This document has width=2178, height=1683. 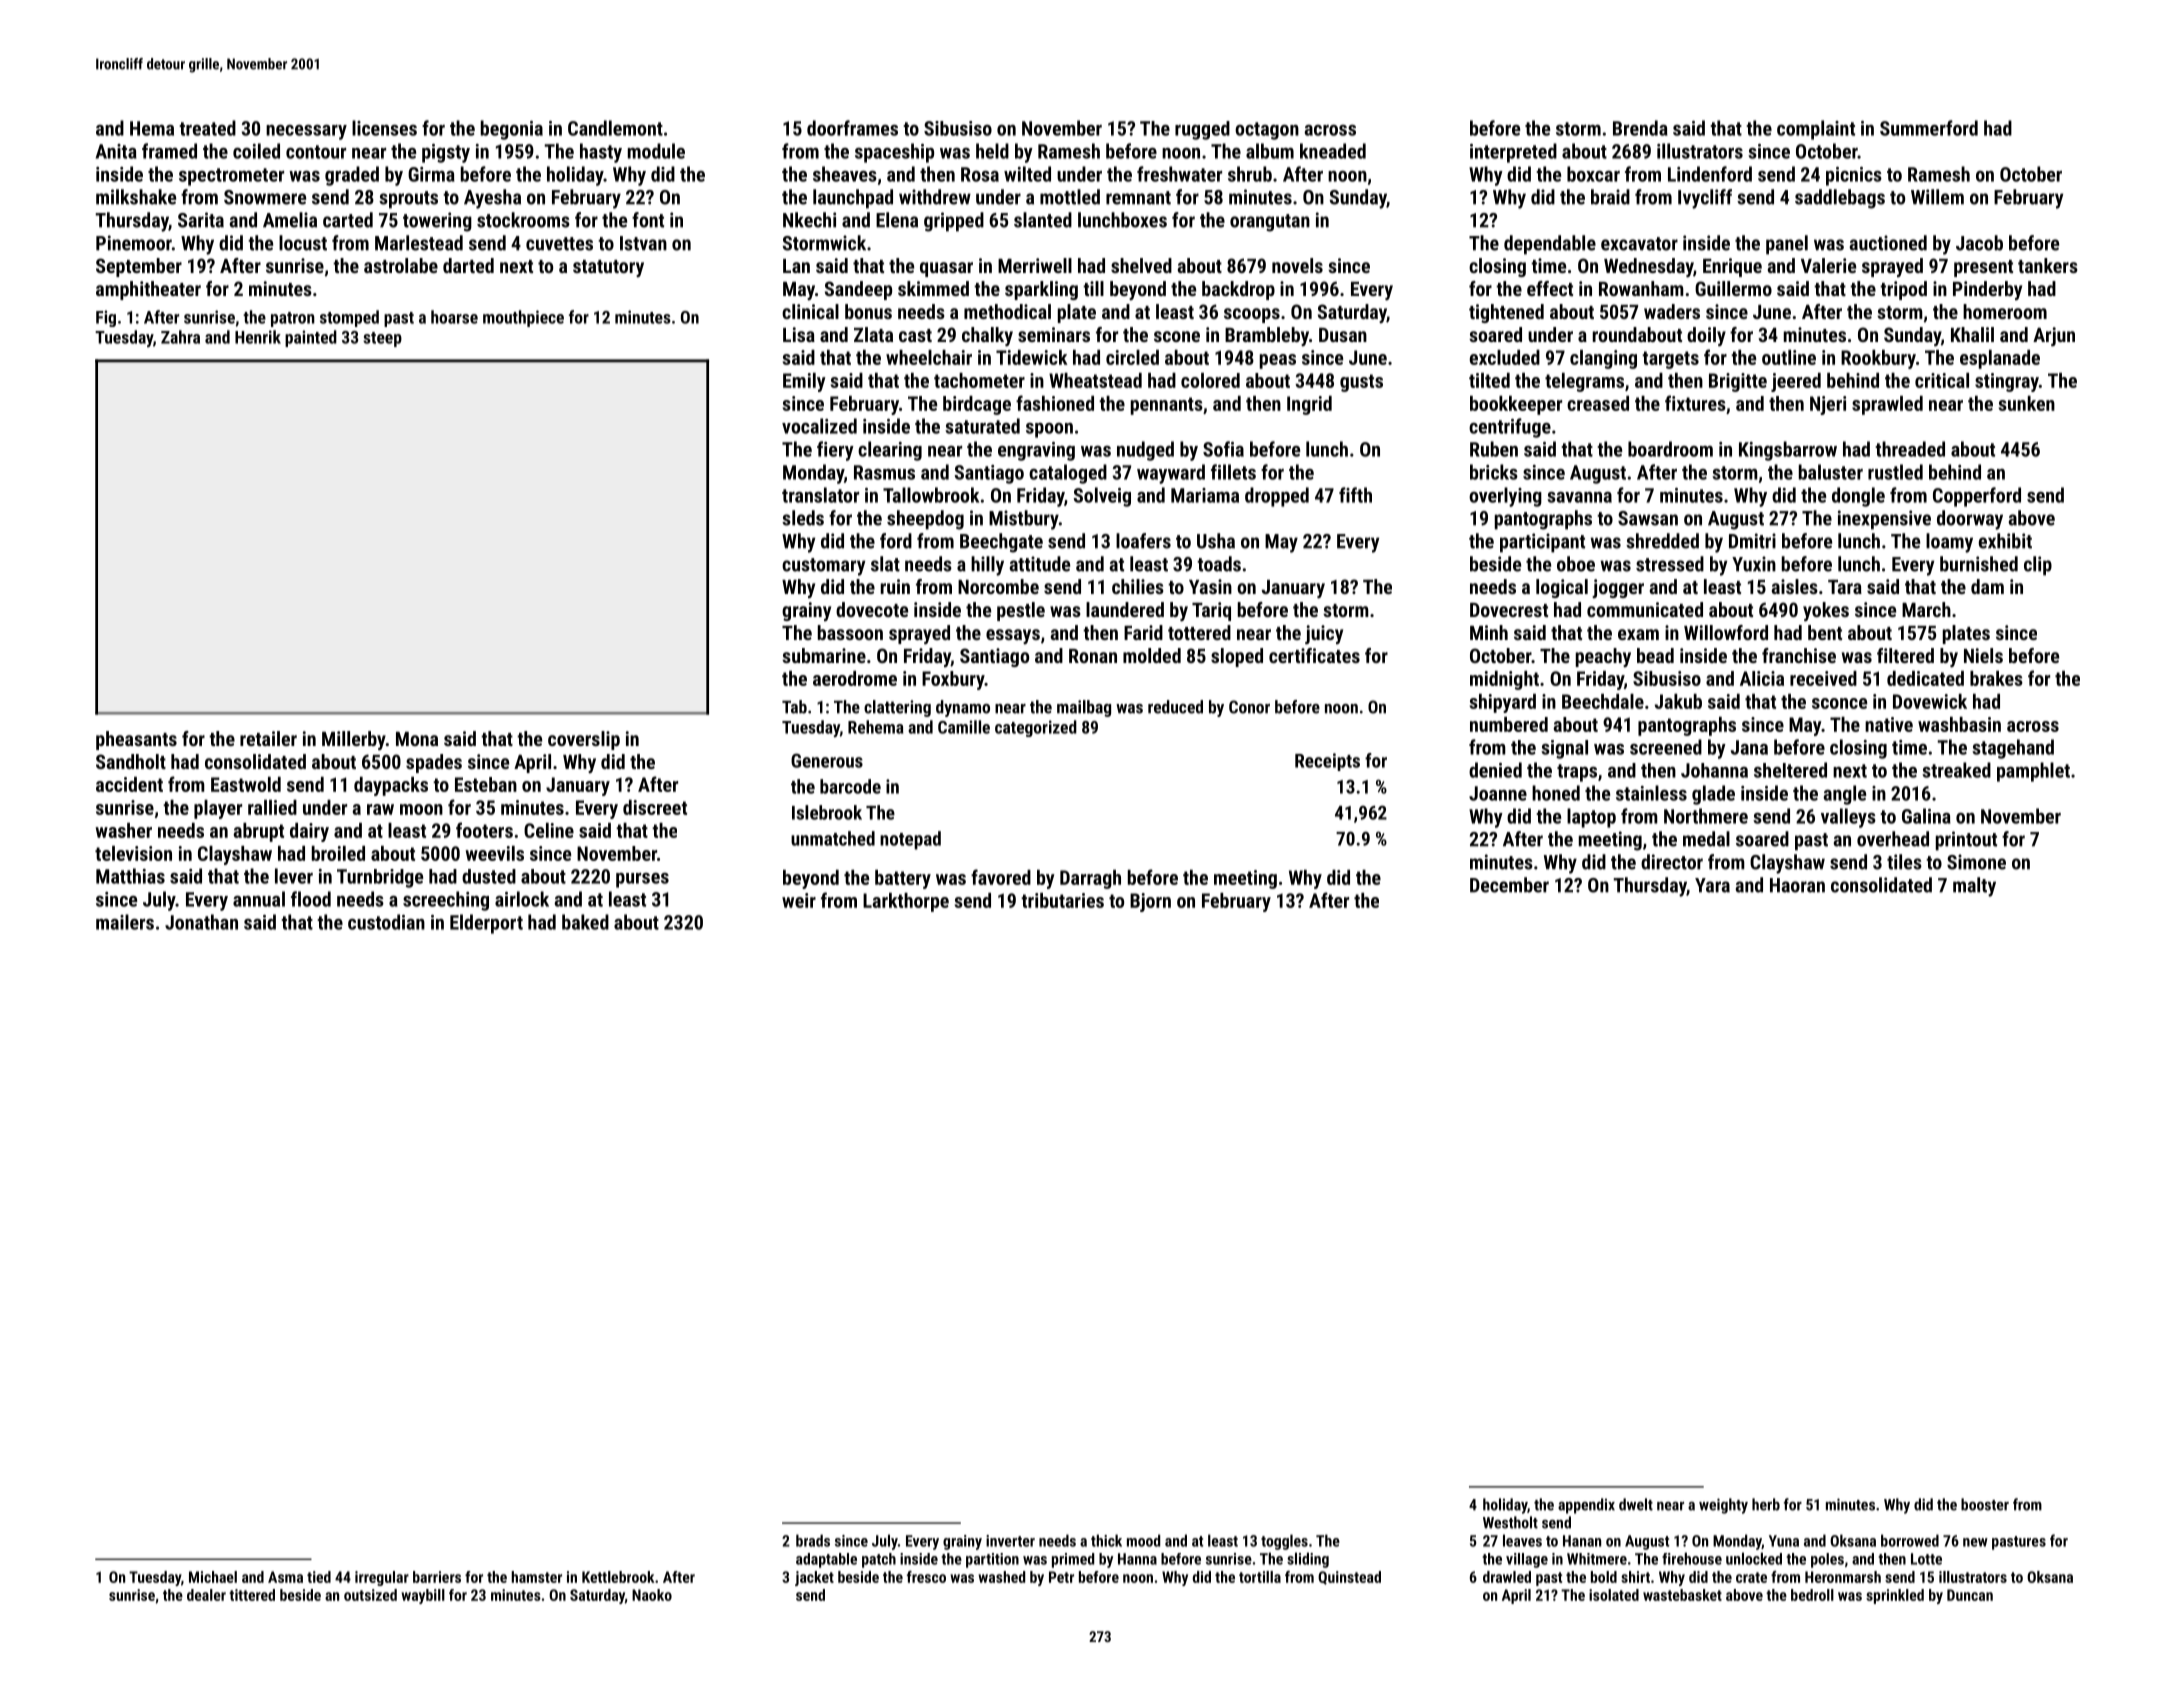 I want to click on quasar, so click(x=946, y=269).
